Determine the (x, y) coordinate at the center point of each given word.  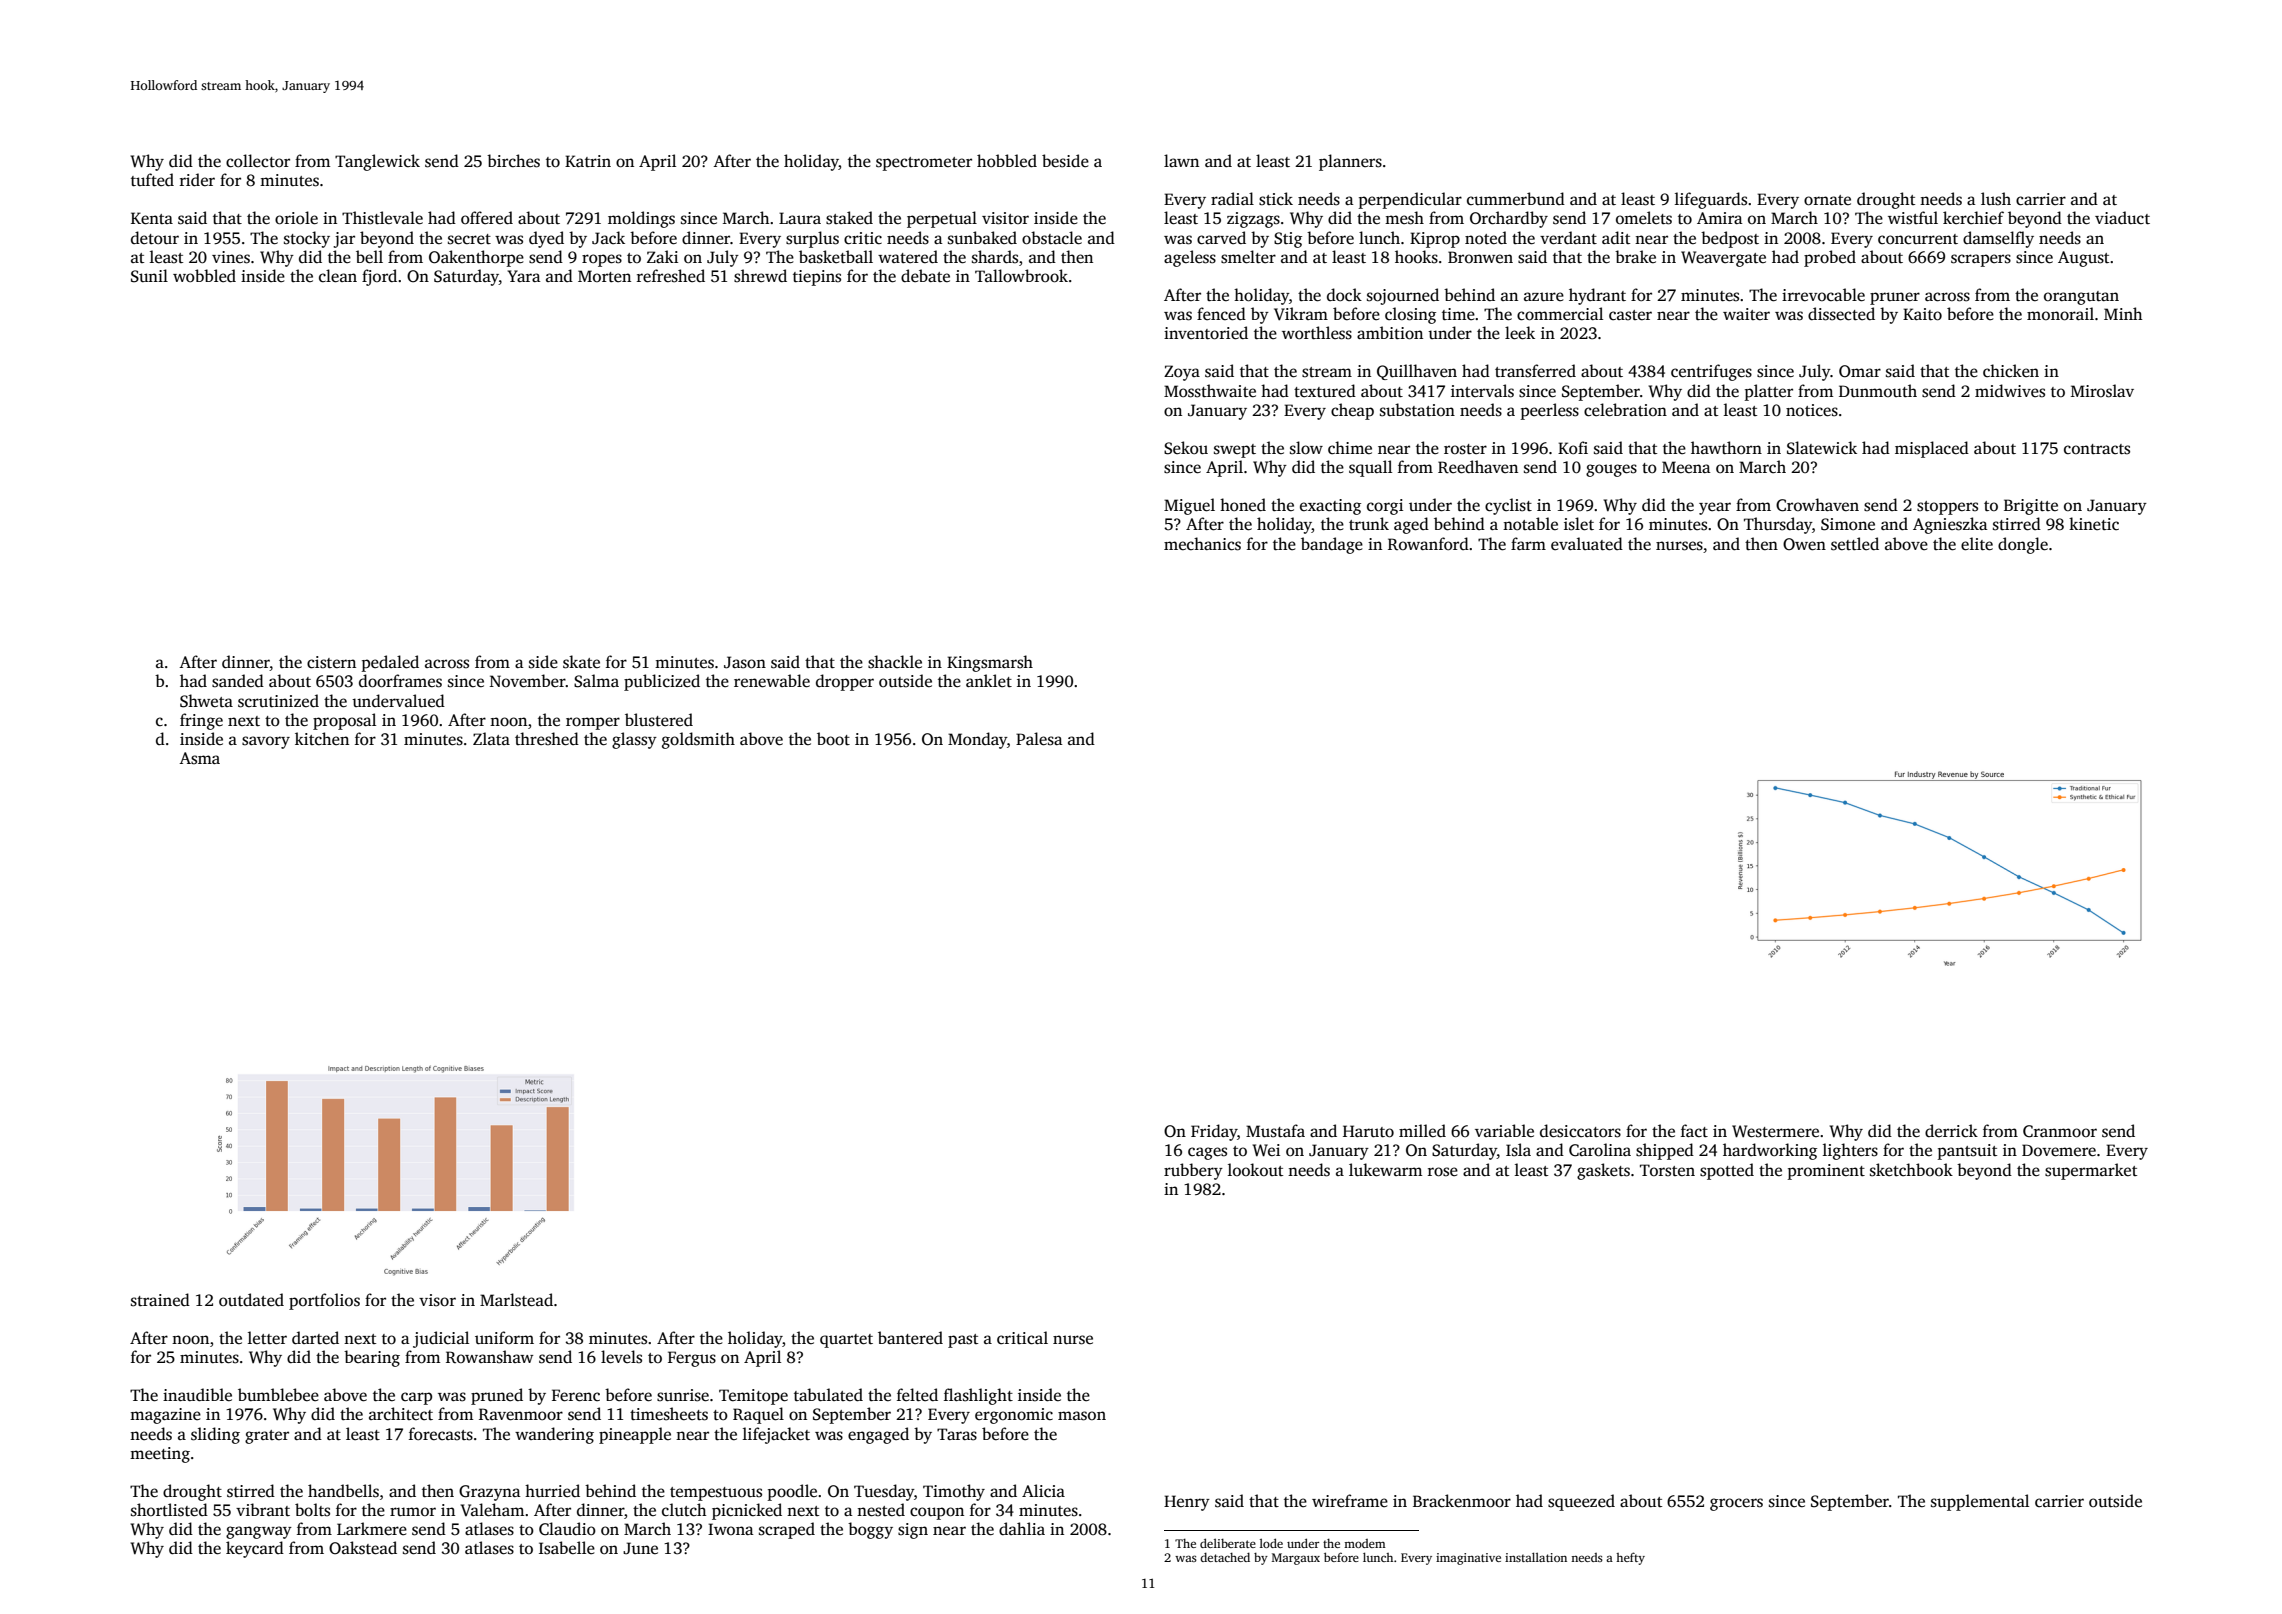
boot (833, 739)
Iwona (731, 1529)
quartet (846, 1341)
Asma (199, 758)
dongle (2023, 545)
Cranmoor (2060, 1131)
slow (1306, 448)
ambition (1390, 333)
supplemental (1980, 1502)
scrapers (1981, 260)
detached (1225, 1557)
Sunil (149, 276)
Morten (604, 276)
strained (160, 1300)
